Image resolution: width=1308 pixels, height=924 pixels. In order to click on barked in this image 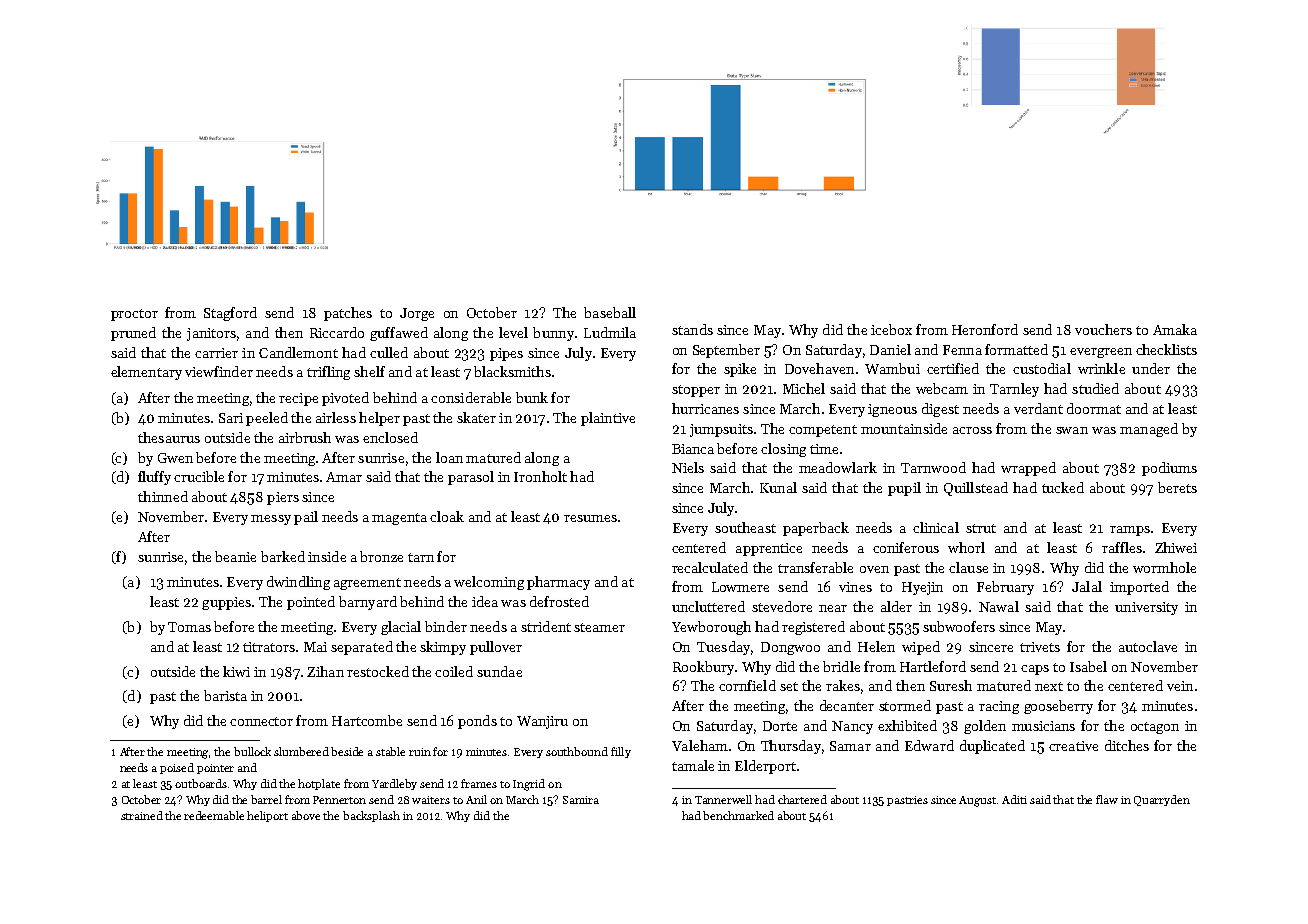, I will do `click(283, 556)`.
